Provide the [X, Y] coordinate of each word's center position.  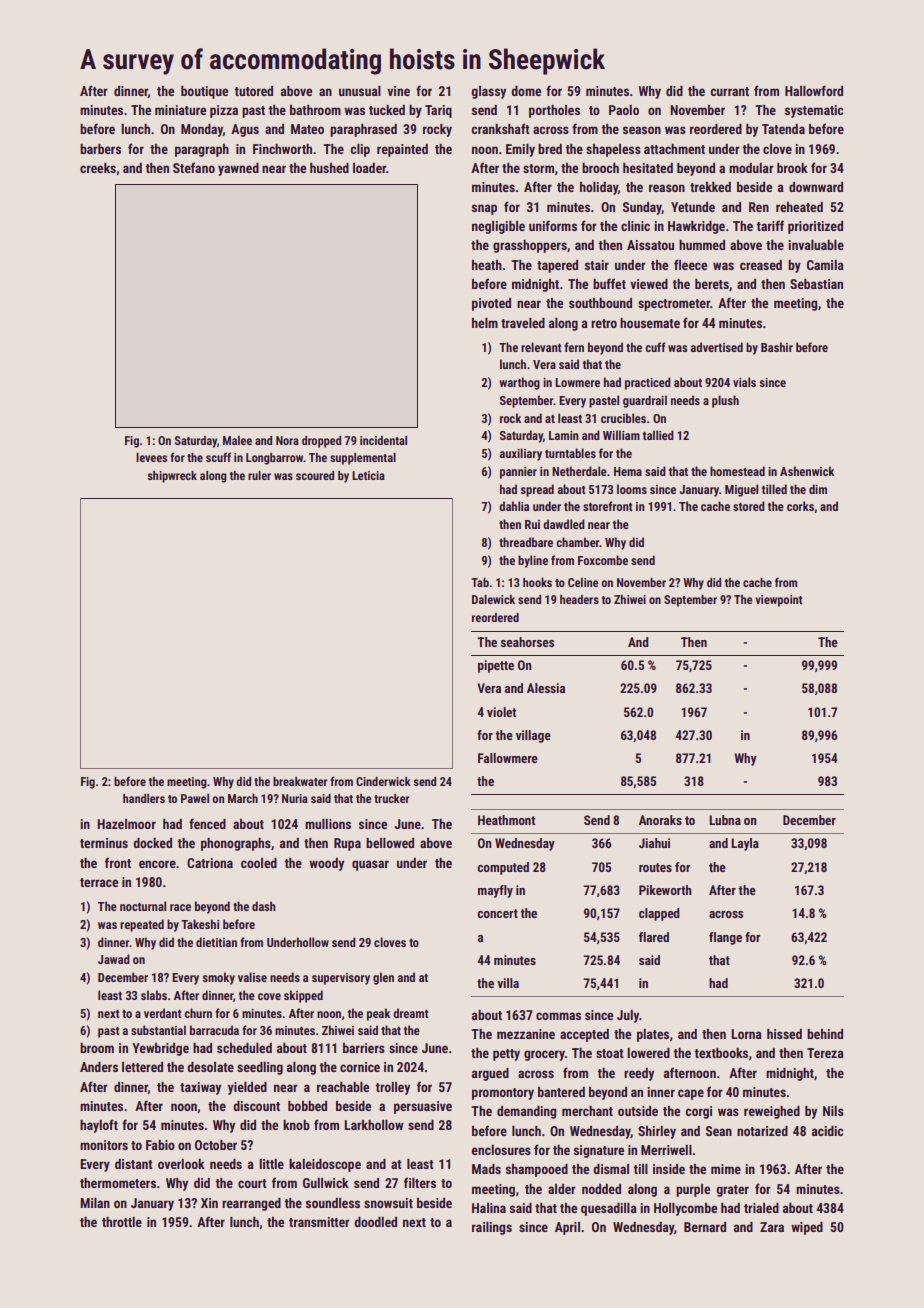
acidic [827, 1131]
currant [729, 91]
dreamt [411, 1013]
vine [398, 91]
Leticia [368, 475]
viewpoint [778, 601]
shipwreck [172, 477]
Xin [209, 1203]
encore [157, 864]
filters [420, 1182]
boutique [204, 92]
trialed [761, 1208]
